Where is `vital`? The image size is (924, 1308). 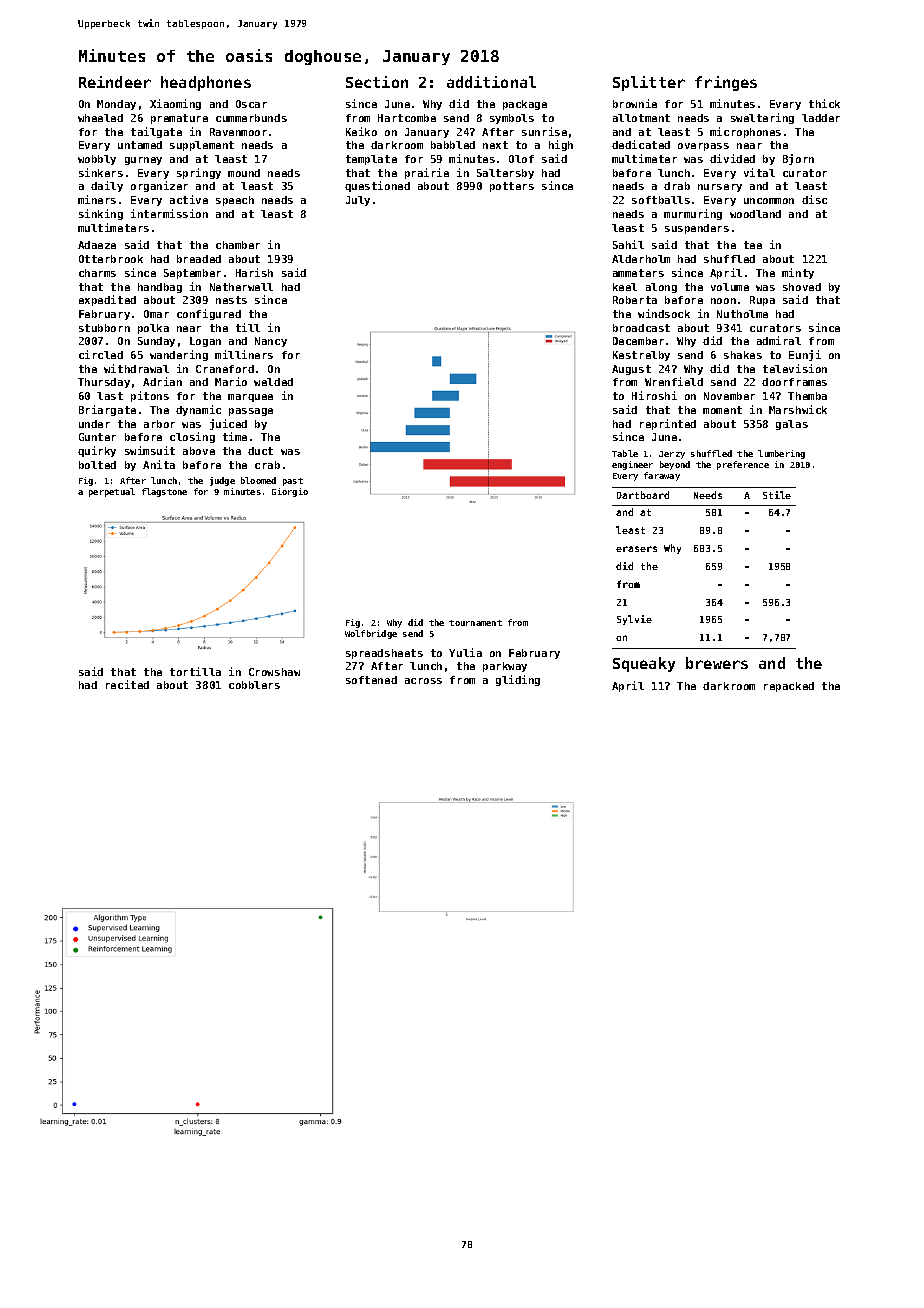 vital is located at coordinates (759, 172).
